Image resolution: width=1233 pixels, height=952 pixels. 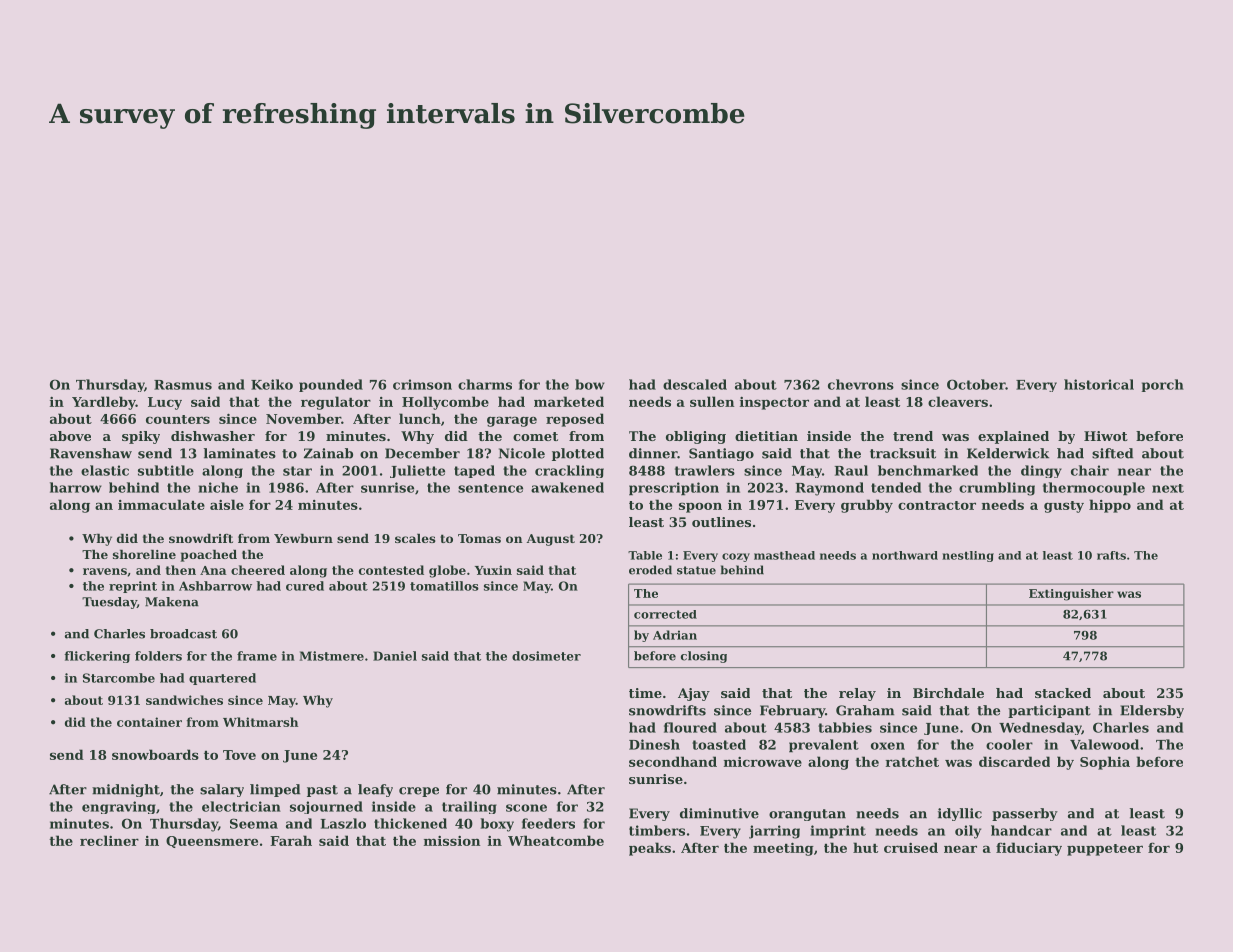 What do you see at coordinates (705, 470) in the screenshot?
I see `trawlers` at bounding box center [705, 470].
